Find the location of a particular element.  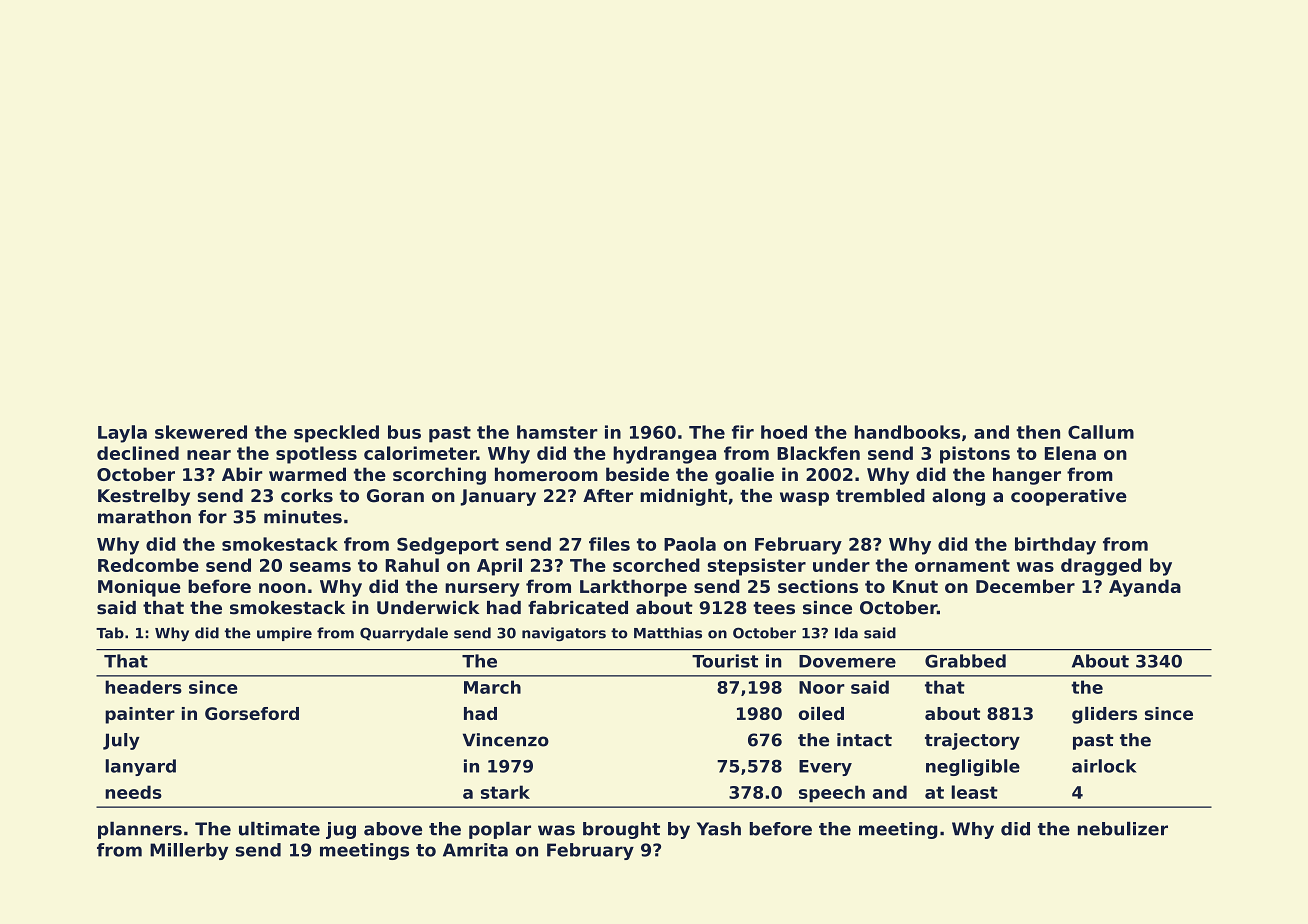

ultimate is located at coordinates (279, 829).
